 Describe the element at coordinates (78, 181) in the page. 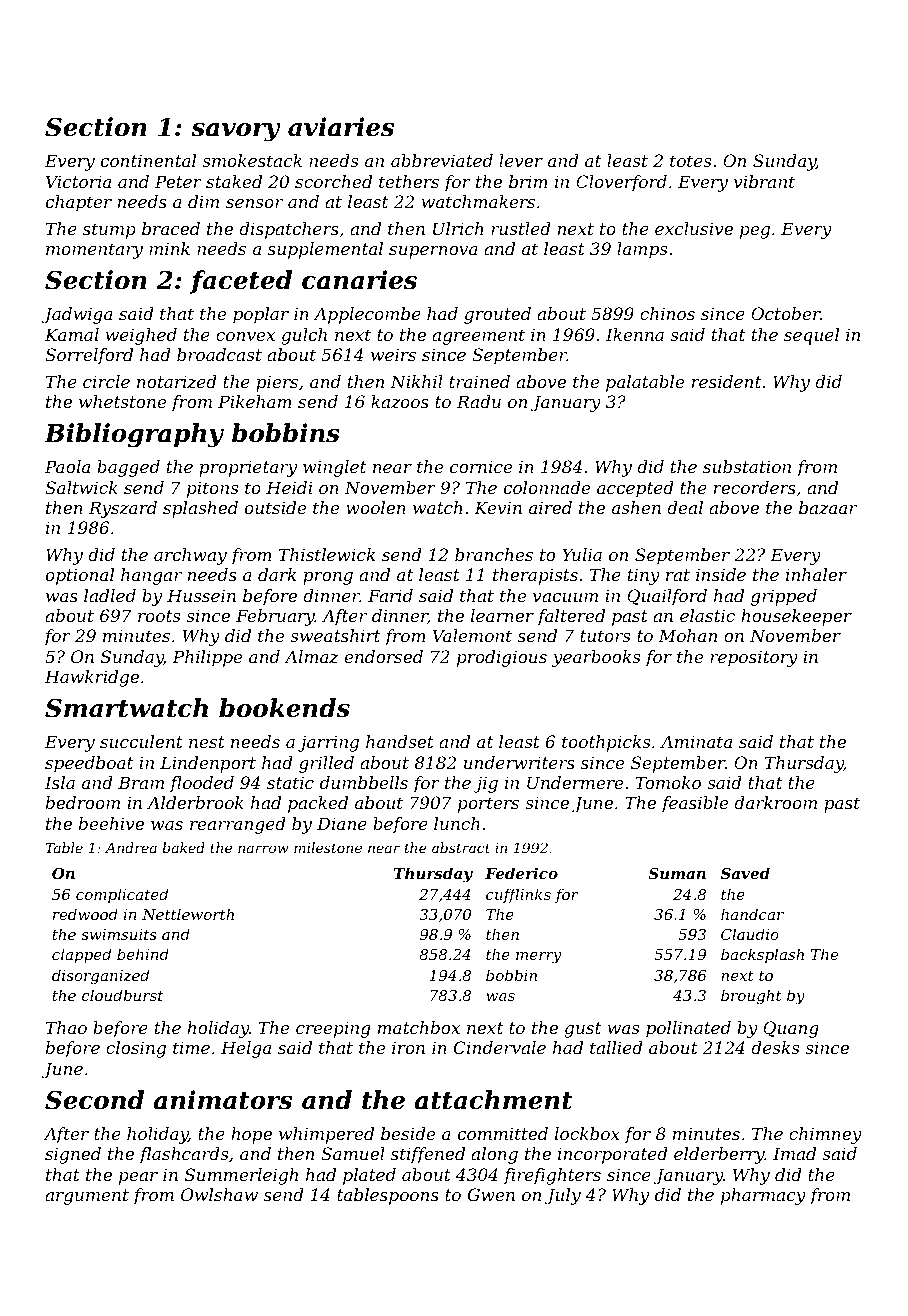

I see `Victoria` at that location.
